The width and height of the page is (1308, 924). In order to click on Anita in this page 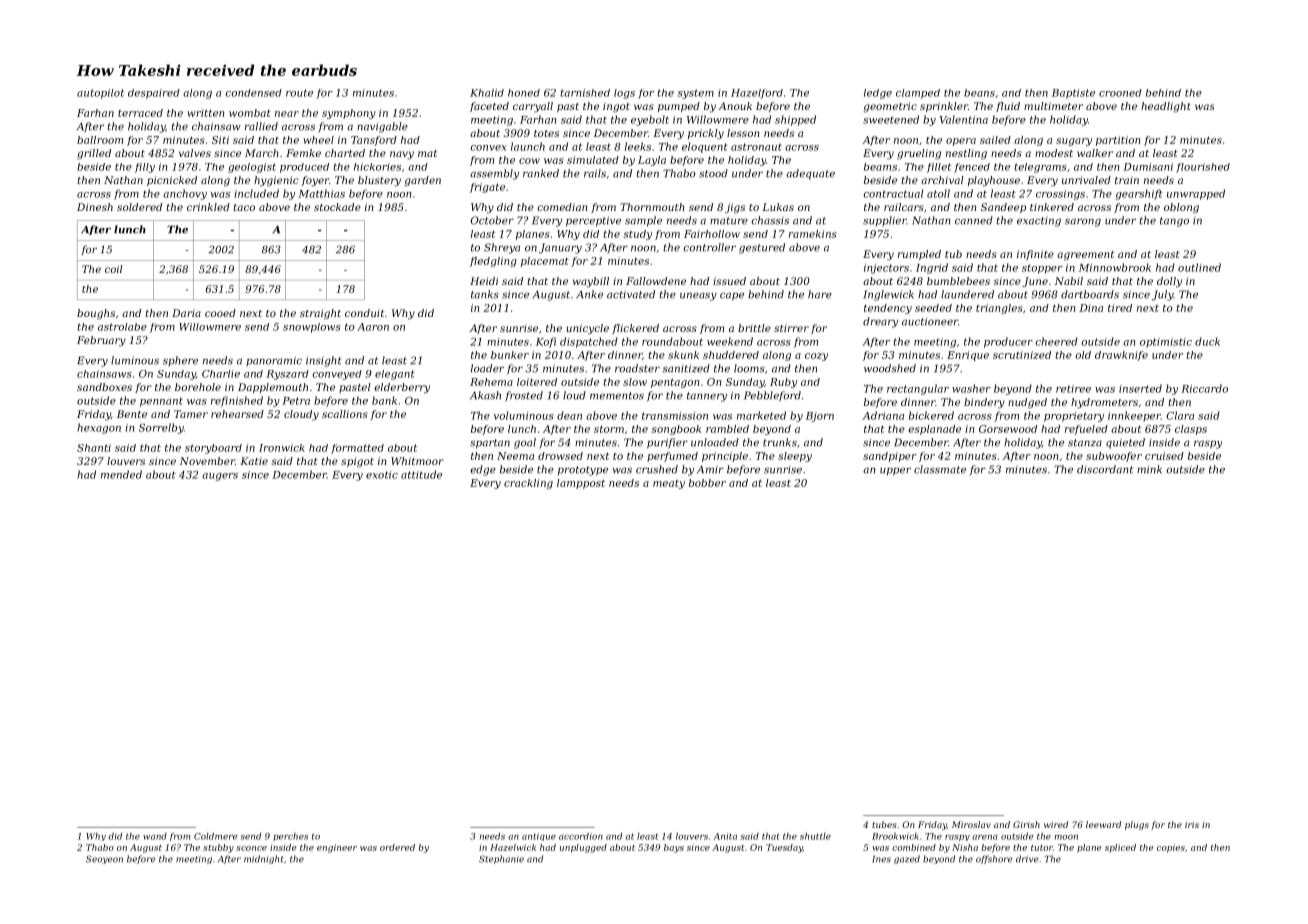, I will do `click(725, 836)`.
